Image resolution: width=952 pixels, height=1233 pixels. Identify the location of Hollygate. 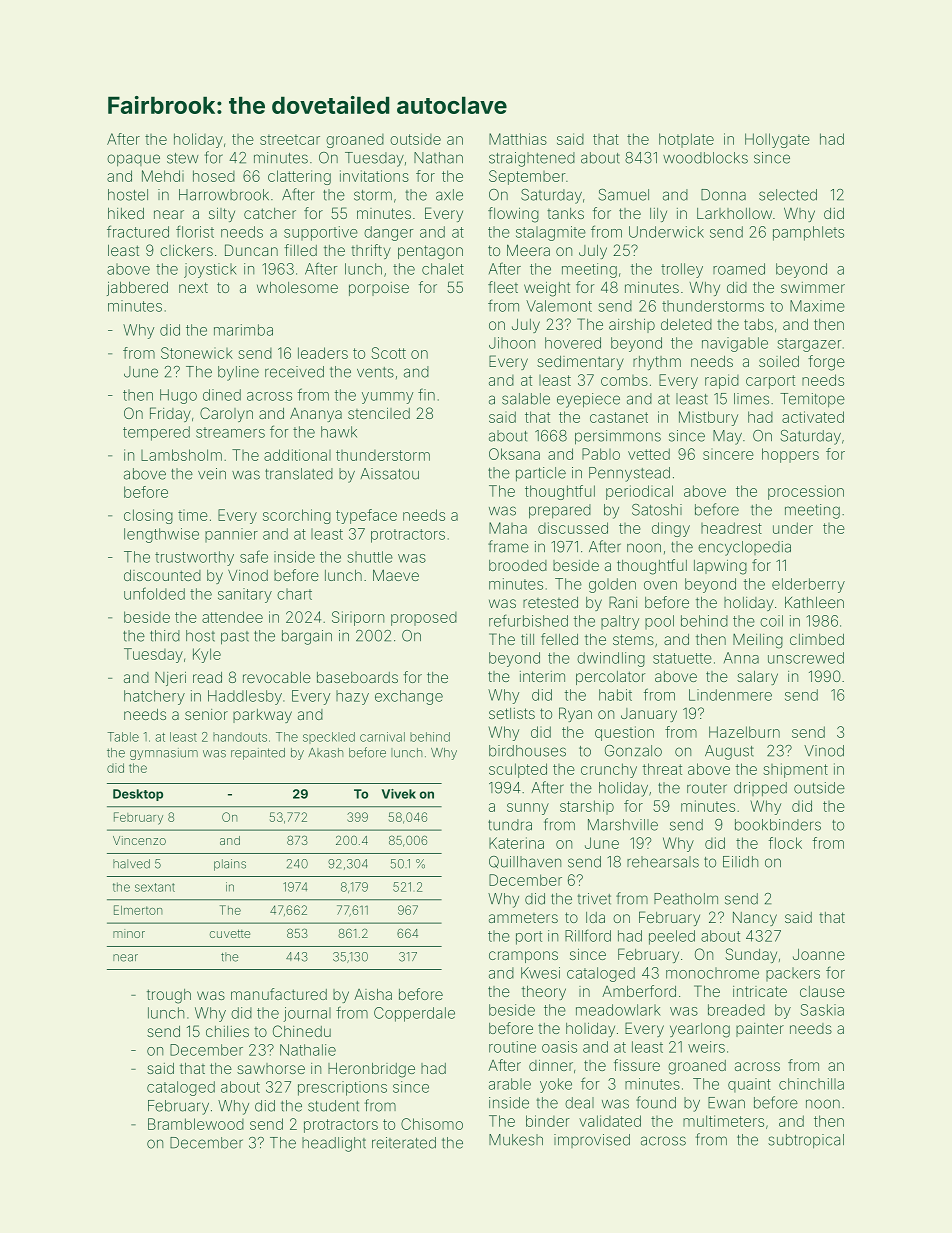
(777, 140).
